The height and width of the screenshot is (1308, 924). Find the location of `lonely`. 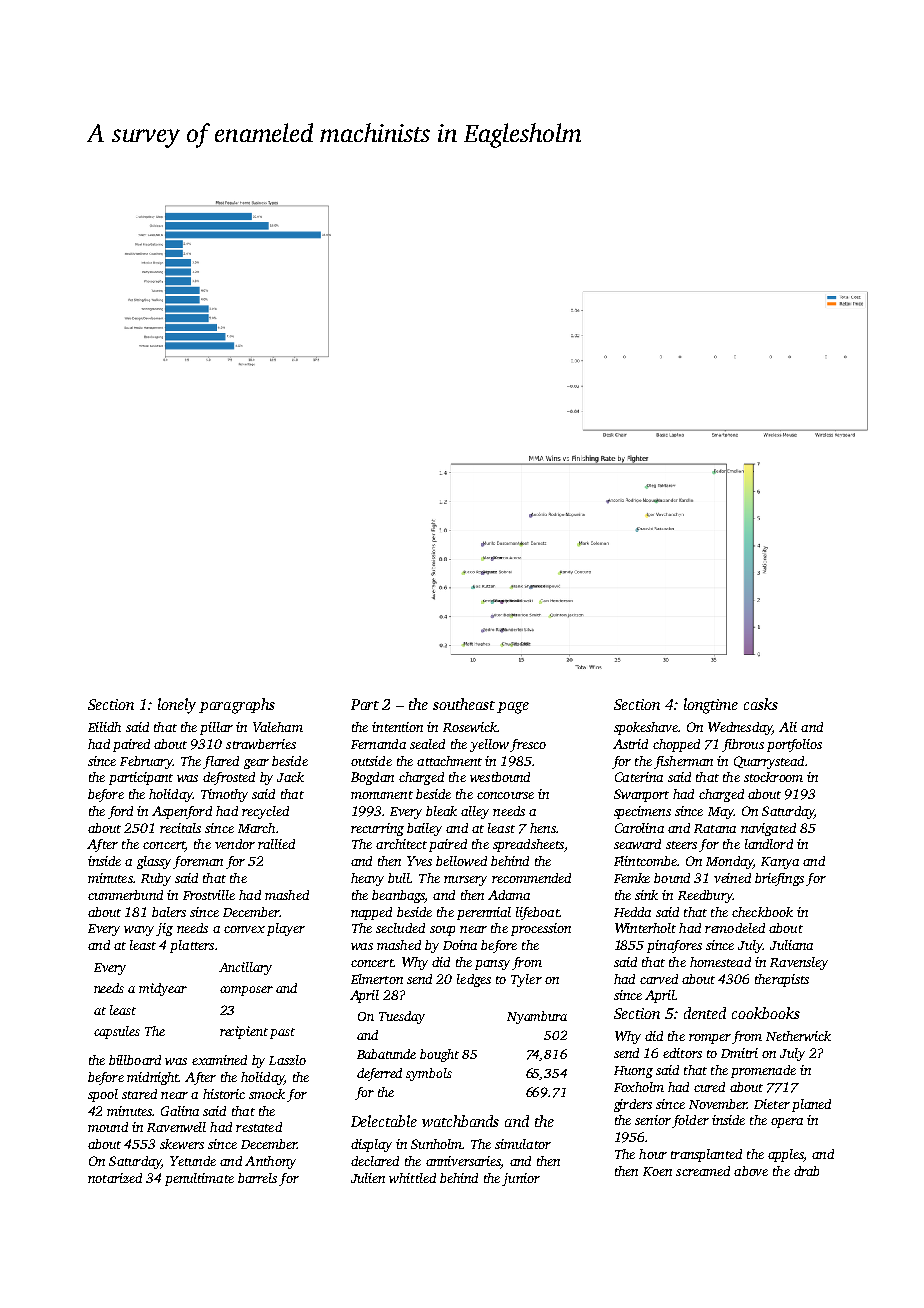

lonely is located at coordinates (177, 706).
